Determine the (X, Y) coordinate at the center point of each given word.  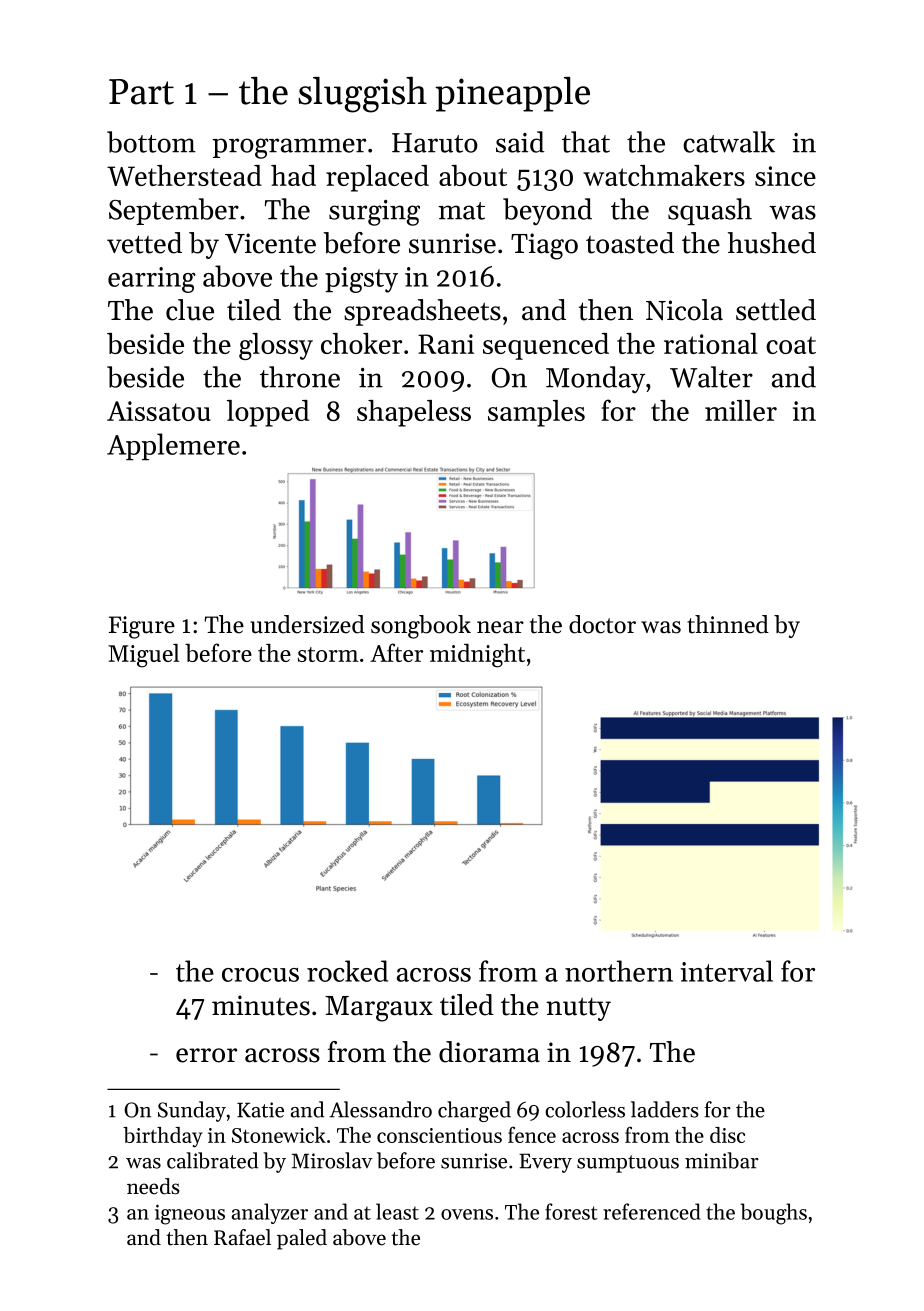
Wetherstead (184, 175)
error (206, 1055)
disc (727, 1135)
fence (532, 1134)
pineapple (512, 94)
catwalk (729, 142)
